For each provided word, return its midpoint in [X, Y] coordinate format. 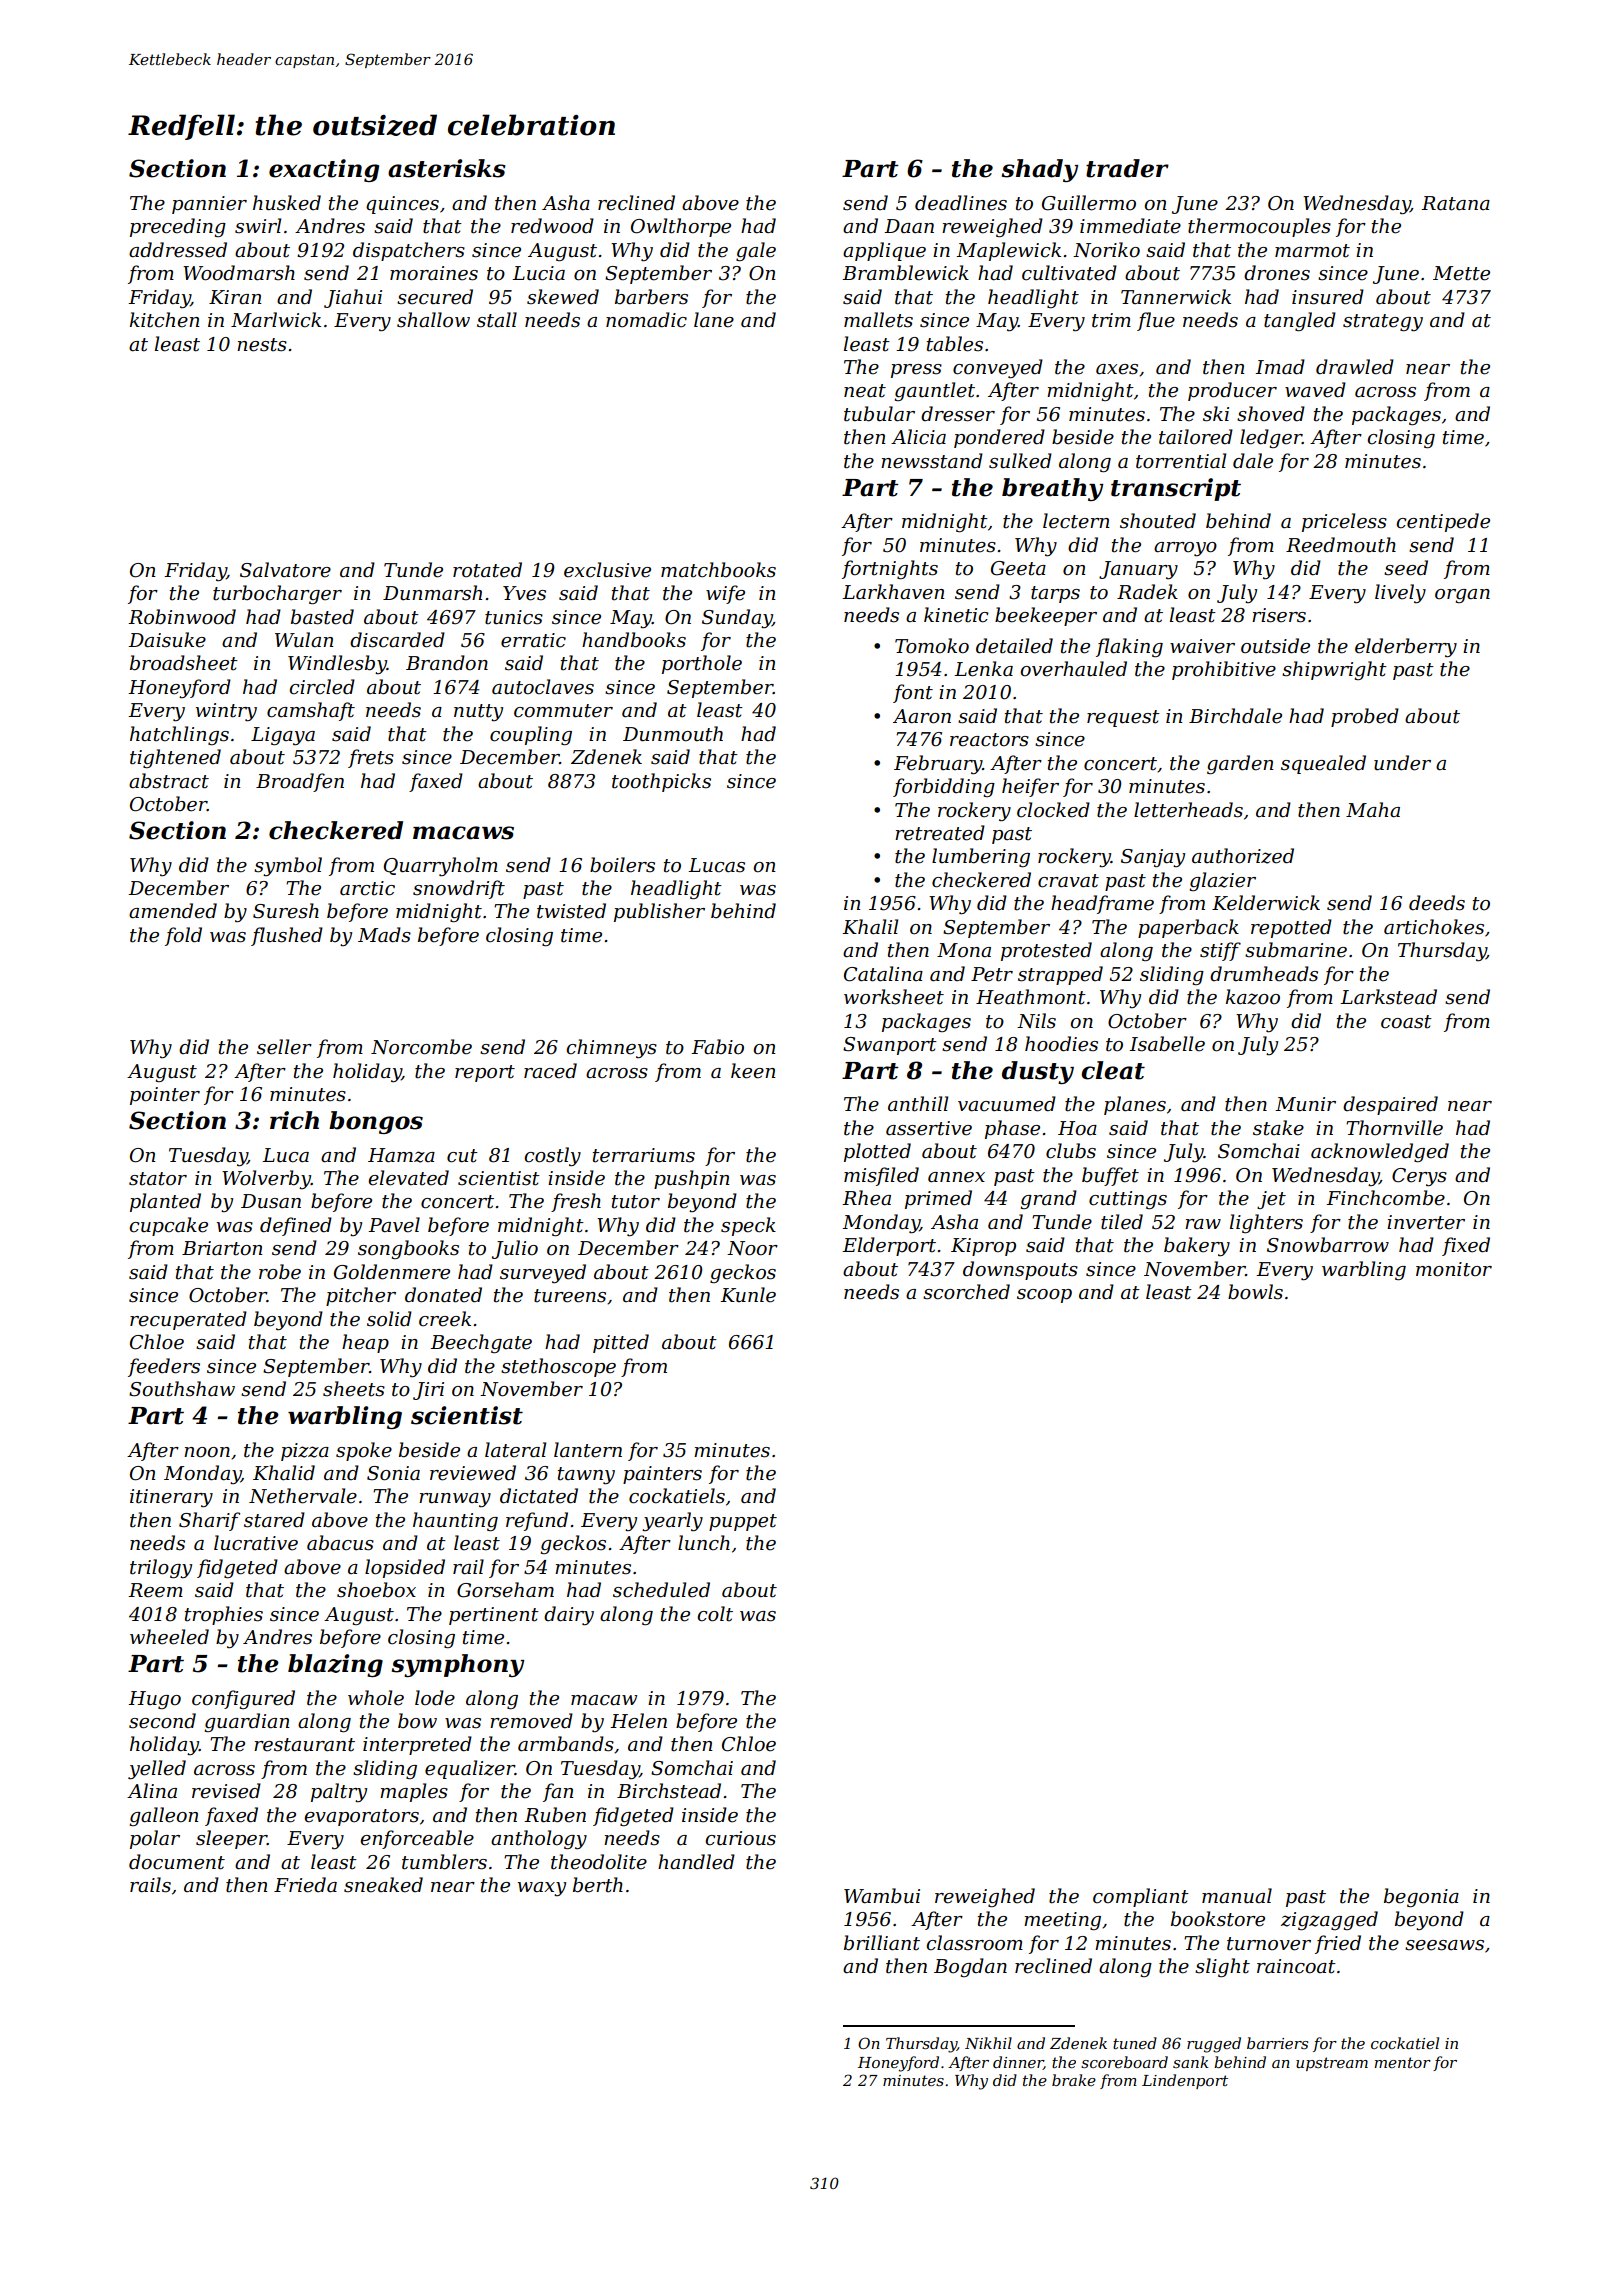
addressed [178, 250]
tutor [636, 1202]
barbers [651, 297]
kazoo [1253, 997]
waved [1315, 390]
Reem [155, 1590]
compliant [1141, 1897]
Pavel [394, 1225]
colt [715, 1614]
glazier [1223, 881]
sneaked [383, 1885]
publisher [659, 912]
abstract [169, 781]
